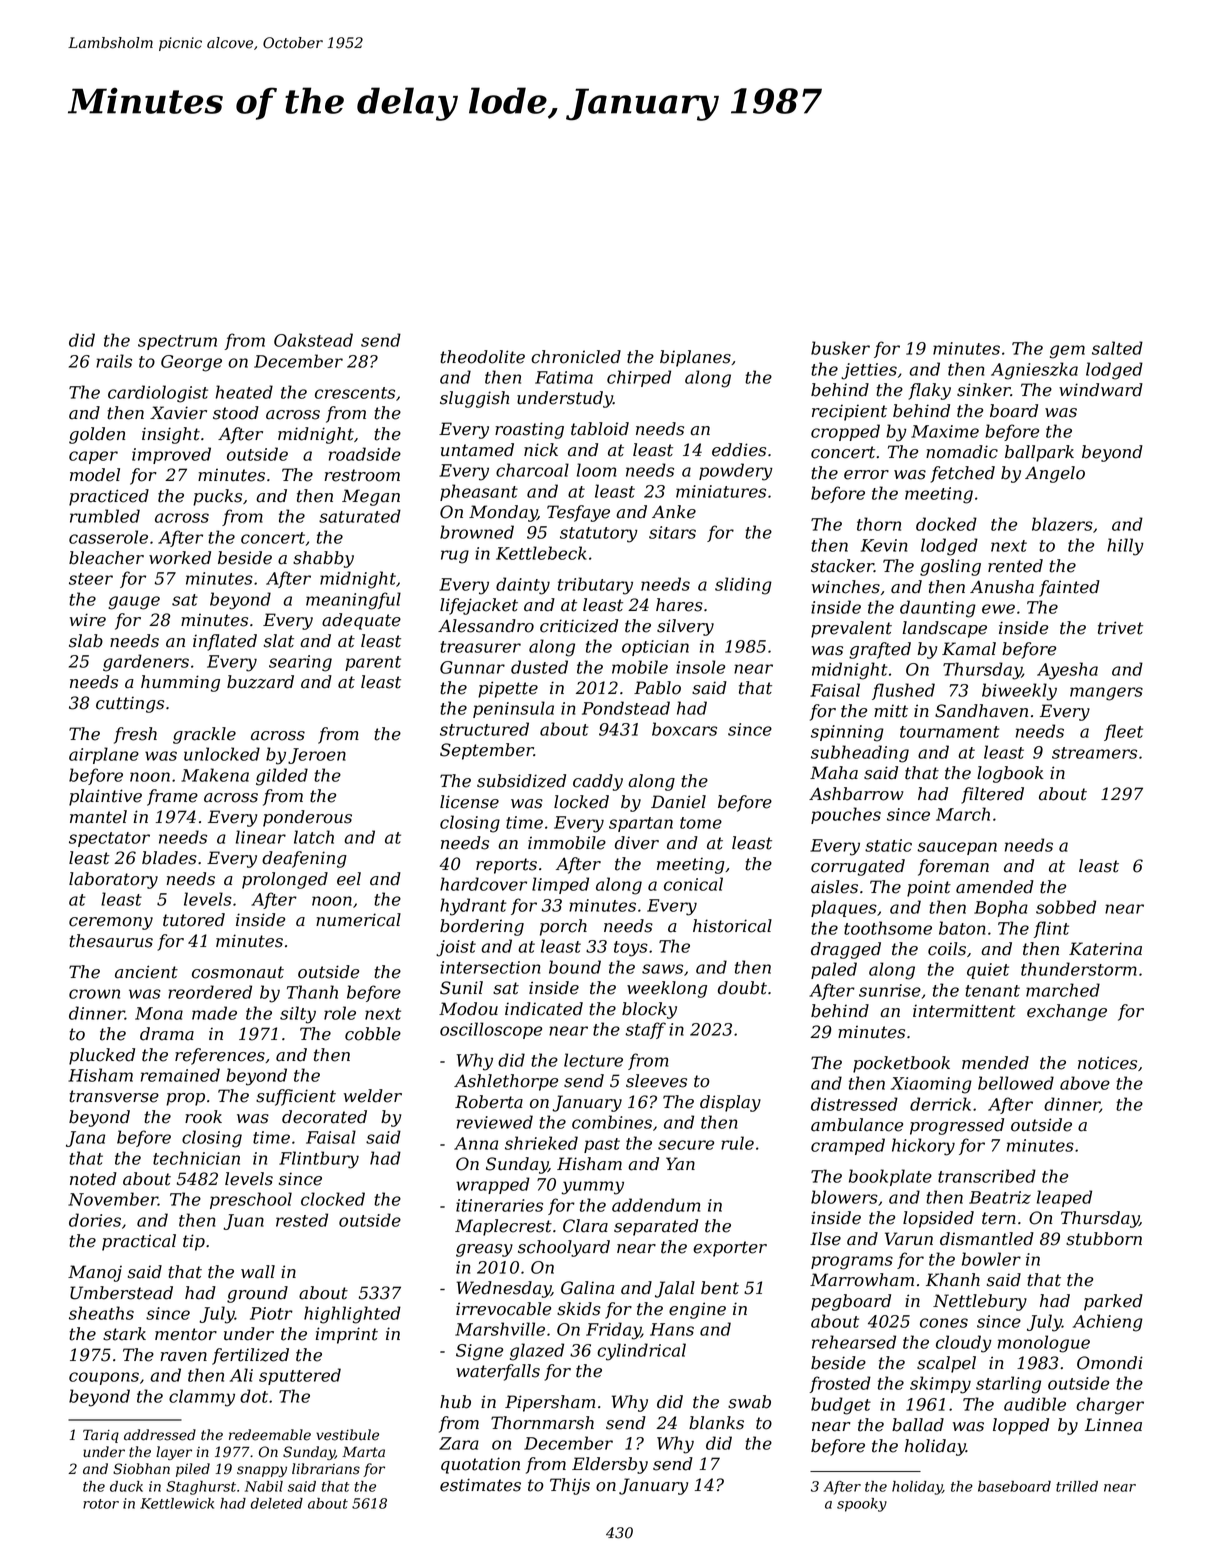 This document has height=1568, width=1212. Describe the element at coordinates (563, 927) in the document. I see `porch` at that location.
